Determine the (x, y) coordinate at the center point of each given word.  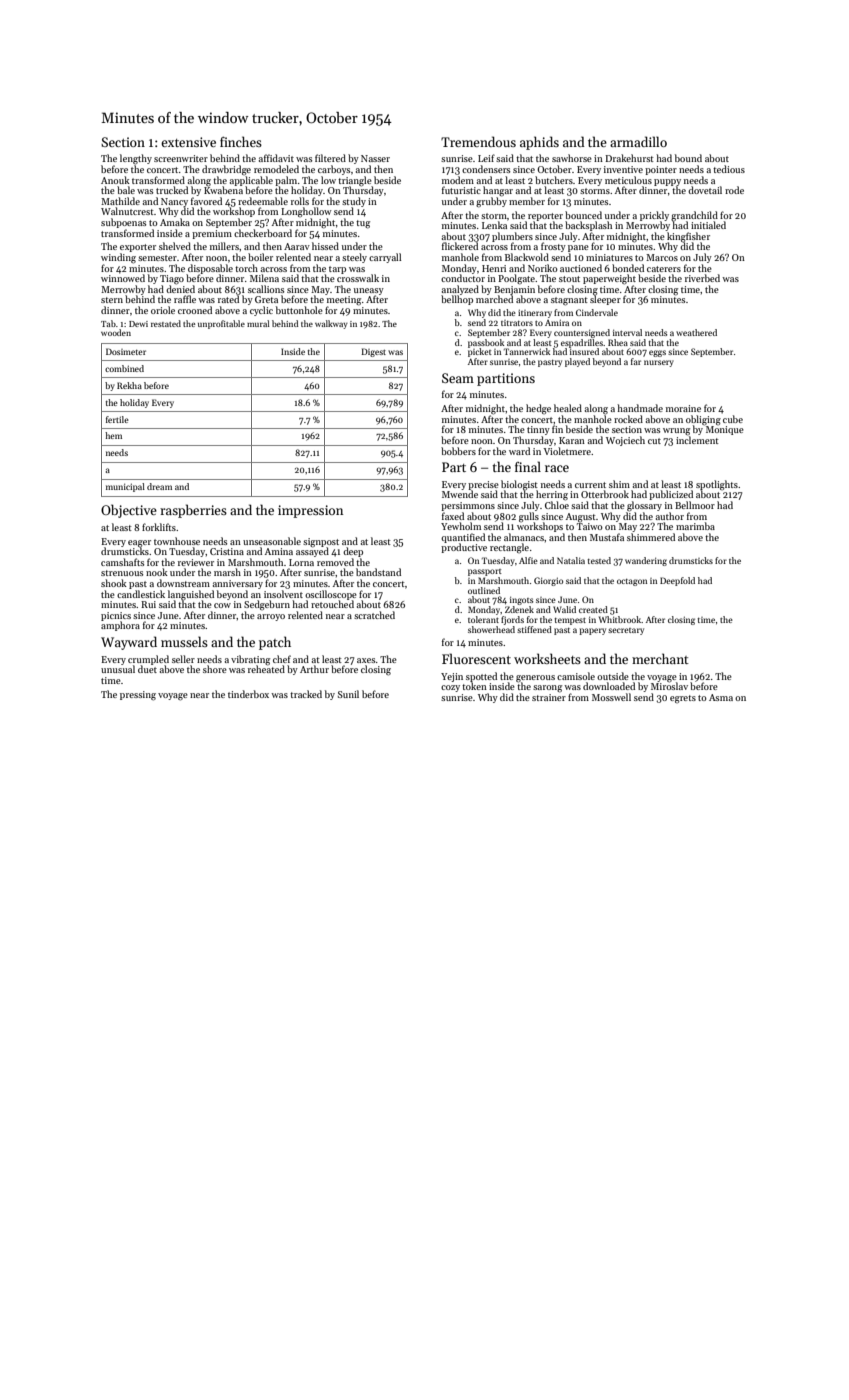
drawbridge (226, 170)
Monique (725, 430)
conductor (463, 278)
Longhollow (306, 212)
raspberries (193, 511)
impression (310, 511)
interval (627, 332)
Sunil (348, 694)
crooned (195, 310)
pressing (138, 696)
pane (578, 248)
